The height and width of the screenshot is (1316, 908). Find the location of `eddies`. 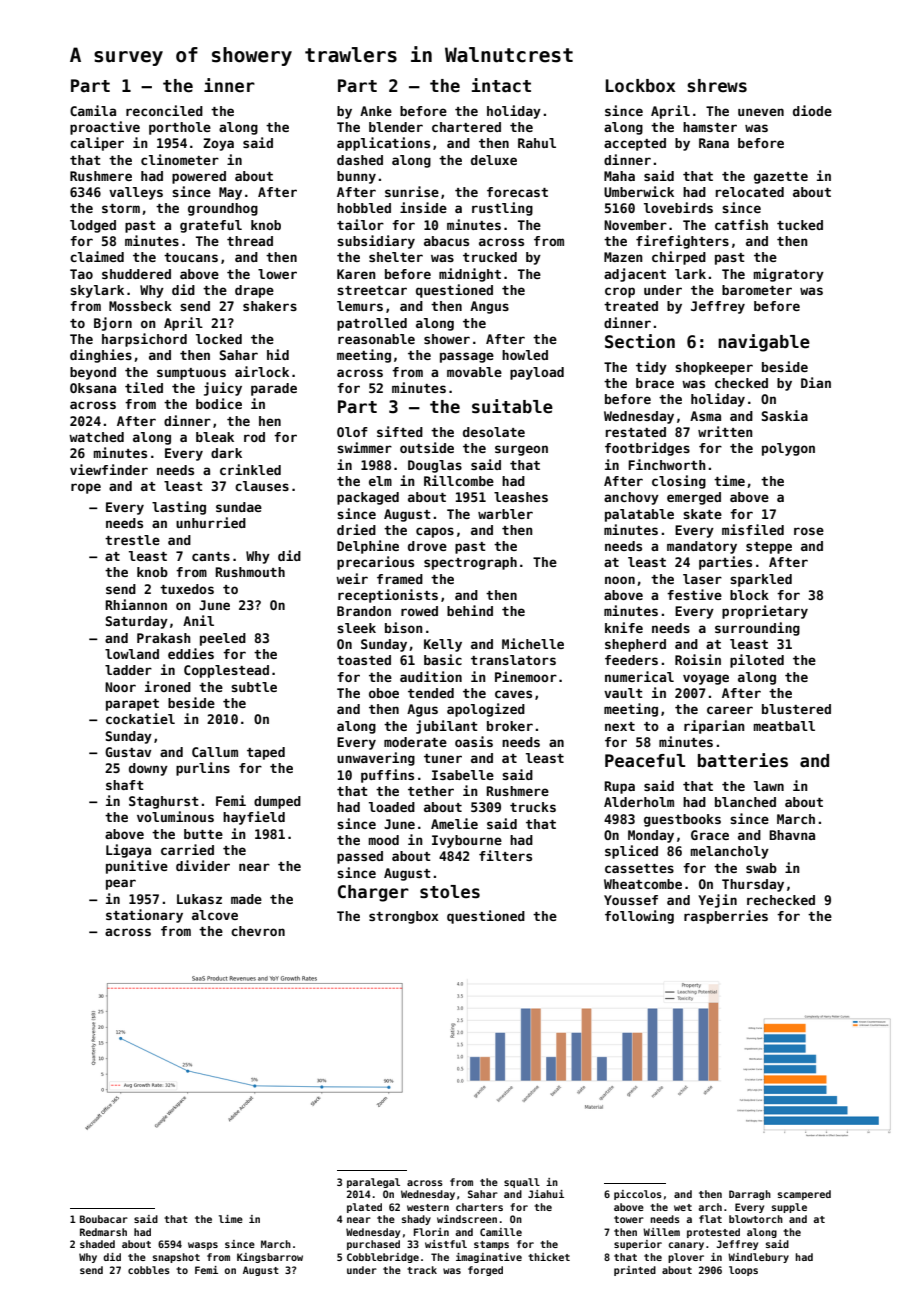

eddies is located at coordinates (191, 653).
